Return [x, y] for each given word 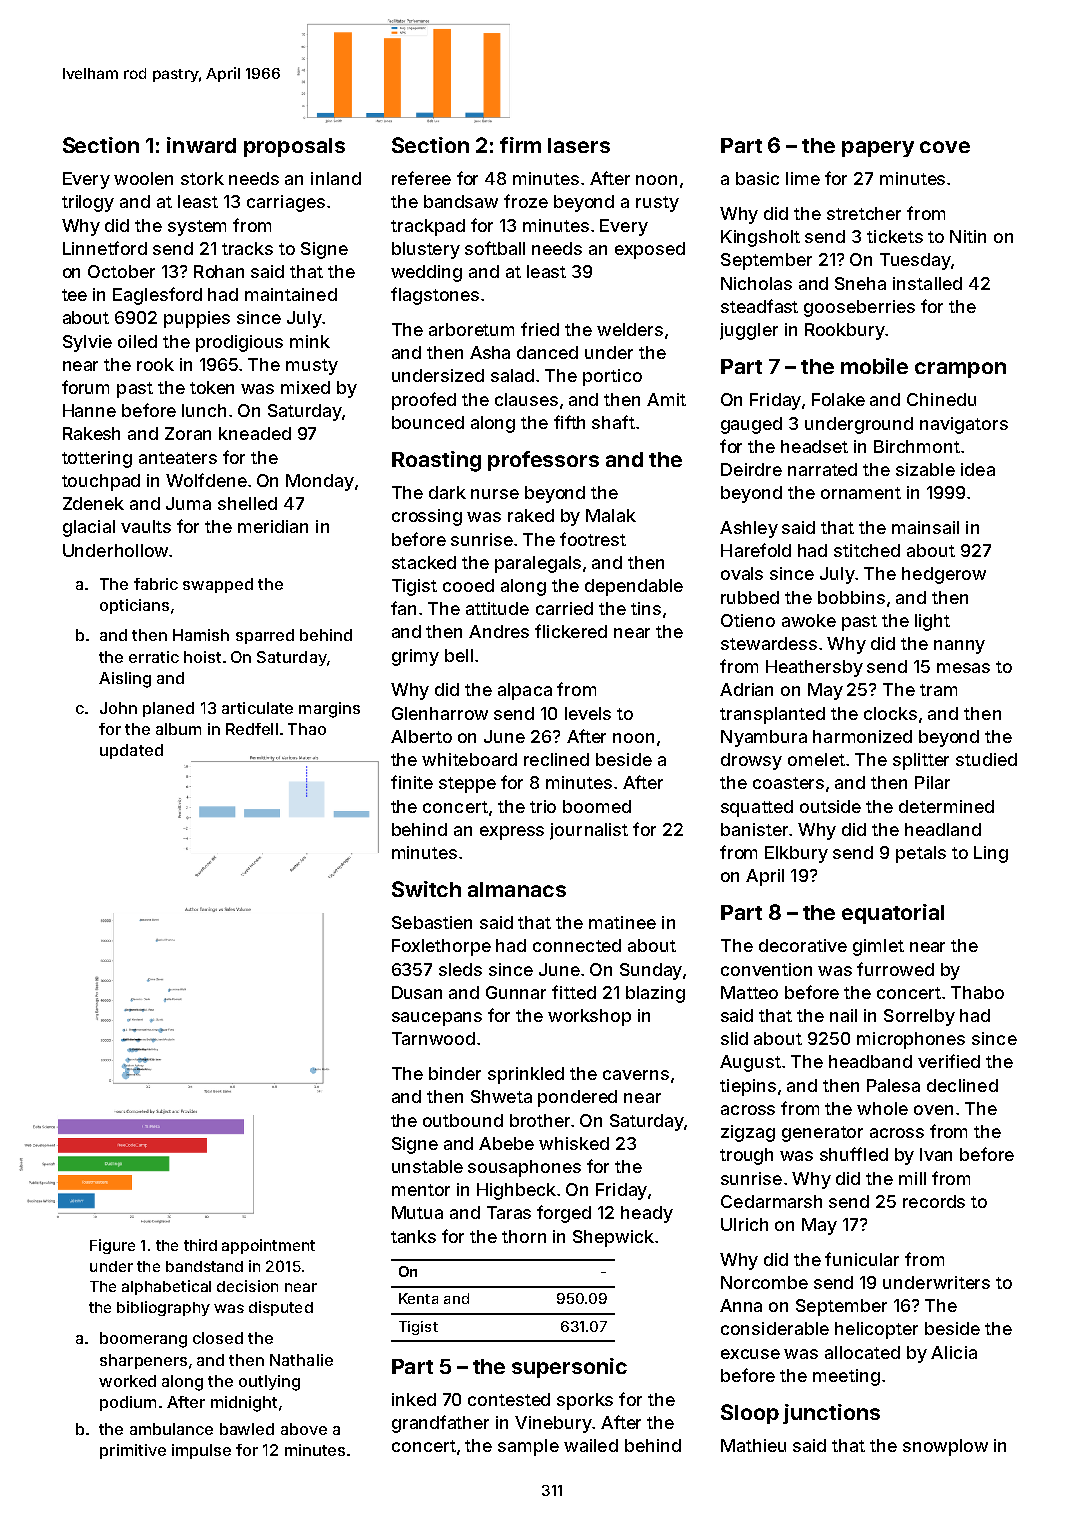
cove [945, 147]
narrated [822, 469]
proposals [294, 147]
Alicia [954, 1352]
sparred [265, 636]
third [200, 1245]
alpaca [525, 691]
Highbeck [516, 1191]
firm [520, 145]
